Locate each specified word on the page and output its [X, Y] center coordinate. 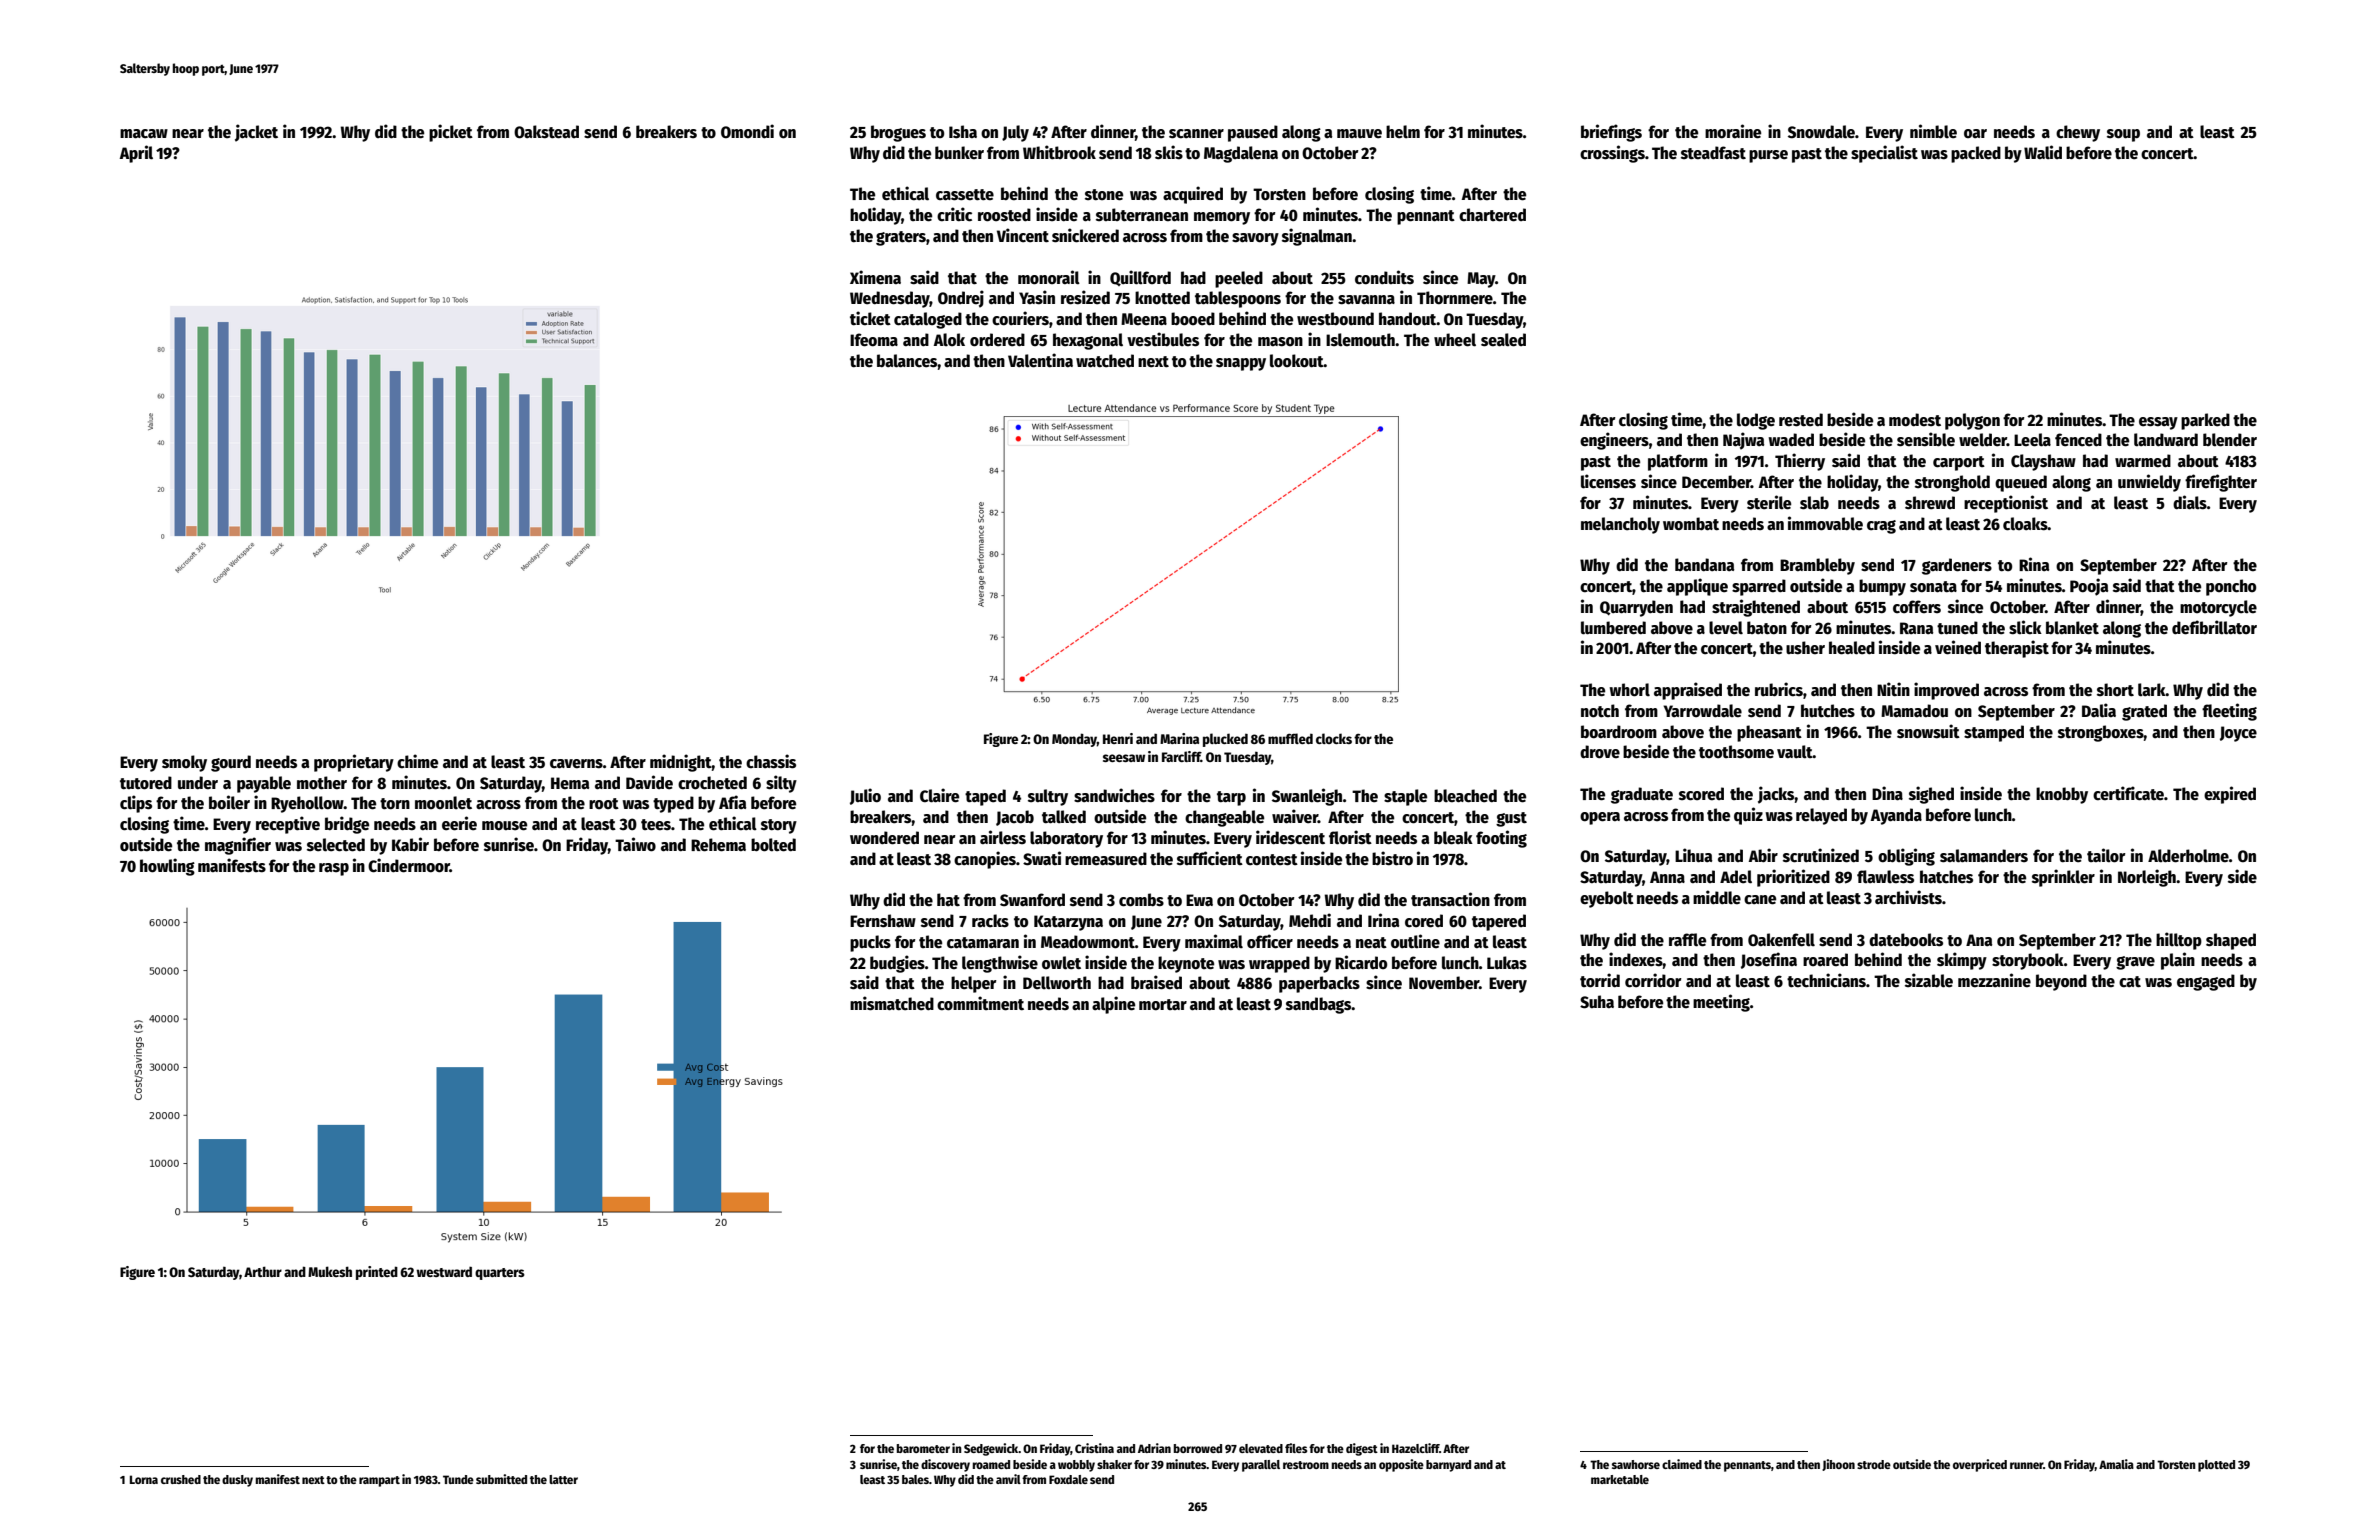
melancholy [1620, 525]
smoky [184, 763]
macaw [144, 134]
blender [2230, 440]
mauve [1359, 134]
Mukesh [330, 1271]
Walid [2043, 152]
